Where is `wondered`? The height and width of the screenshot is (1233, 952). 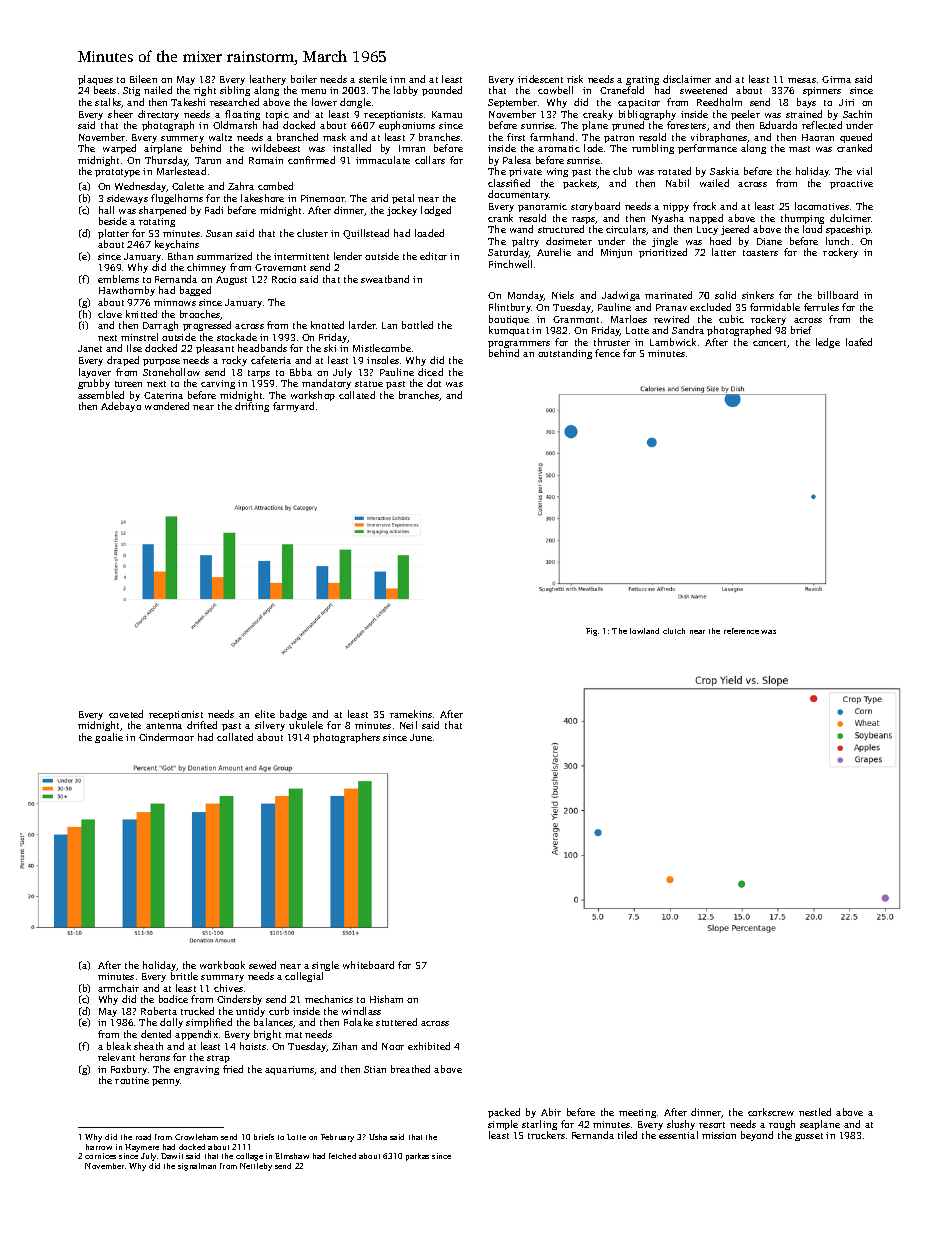 wondered is located at coordinates (167, 406).
